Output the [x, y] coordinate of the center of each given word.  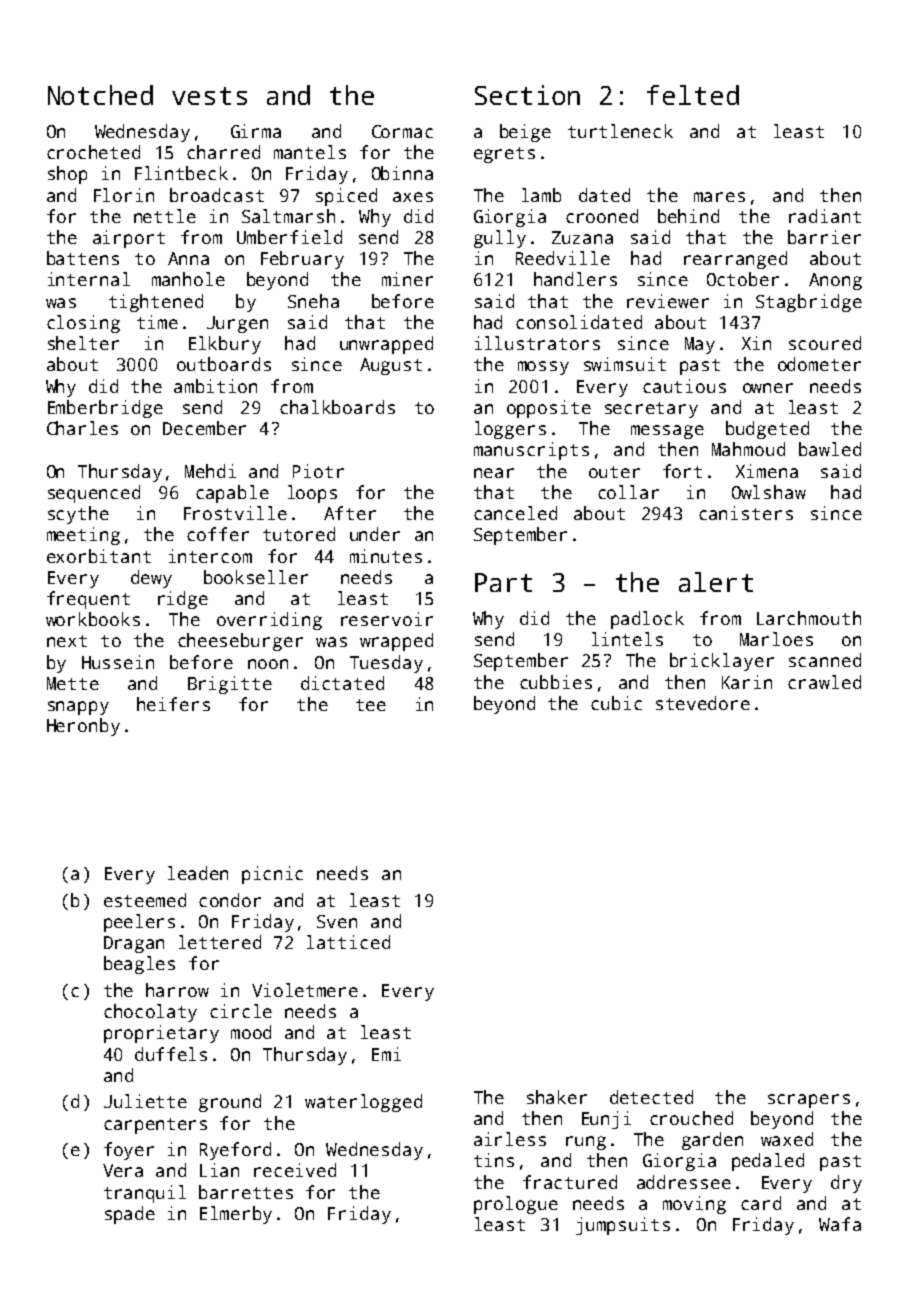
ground [230, 1103]
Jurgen [237, 324]
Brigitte [230, 685]
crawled [824, 682]
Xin [756, 343]
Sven [337, 921]
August [391, 366]
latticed [348, 942]
